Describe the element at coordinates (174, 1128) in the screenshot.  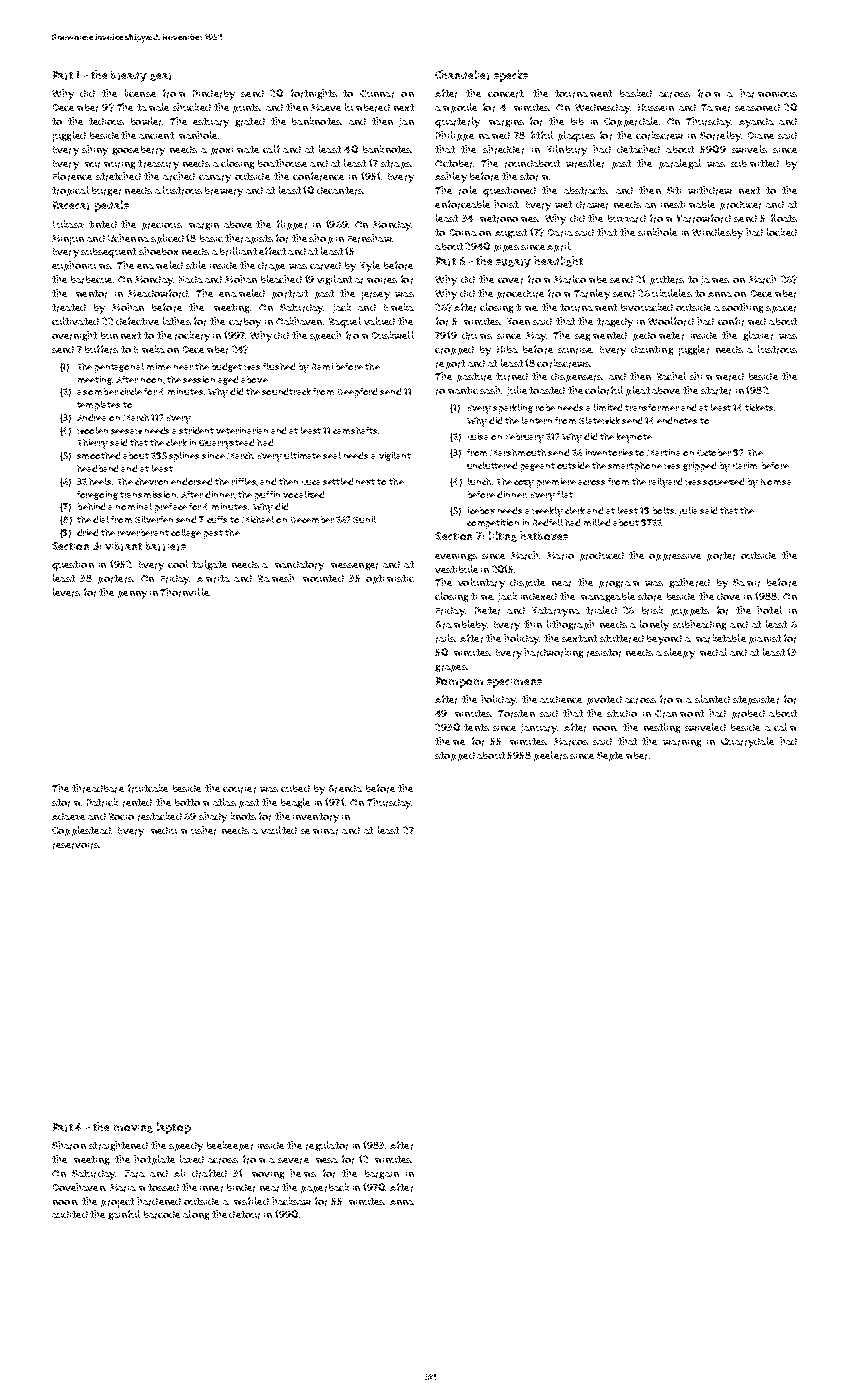
I see `laptop` at that location.
